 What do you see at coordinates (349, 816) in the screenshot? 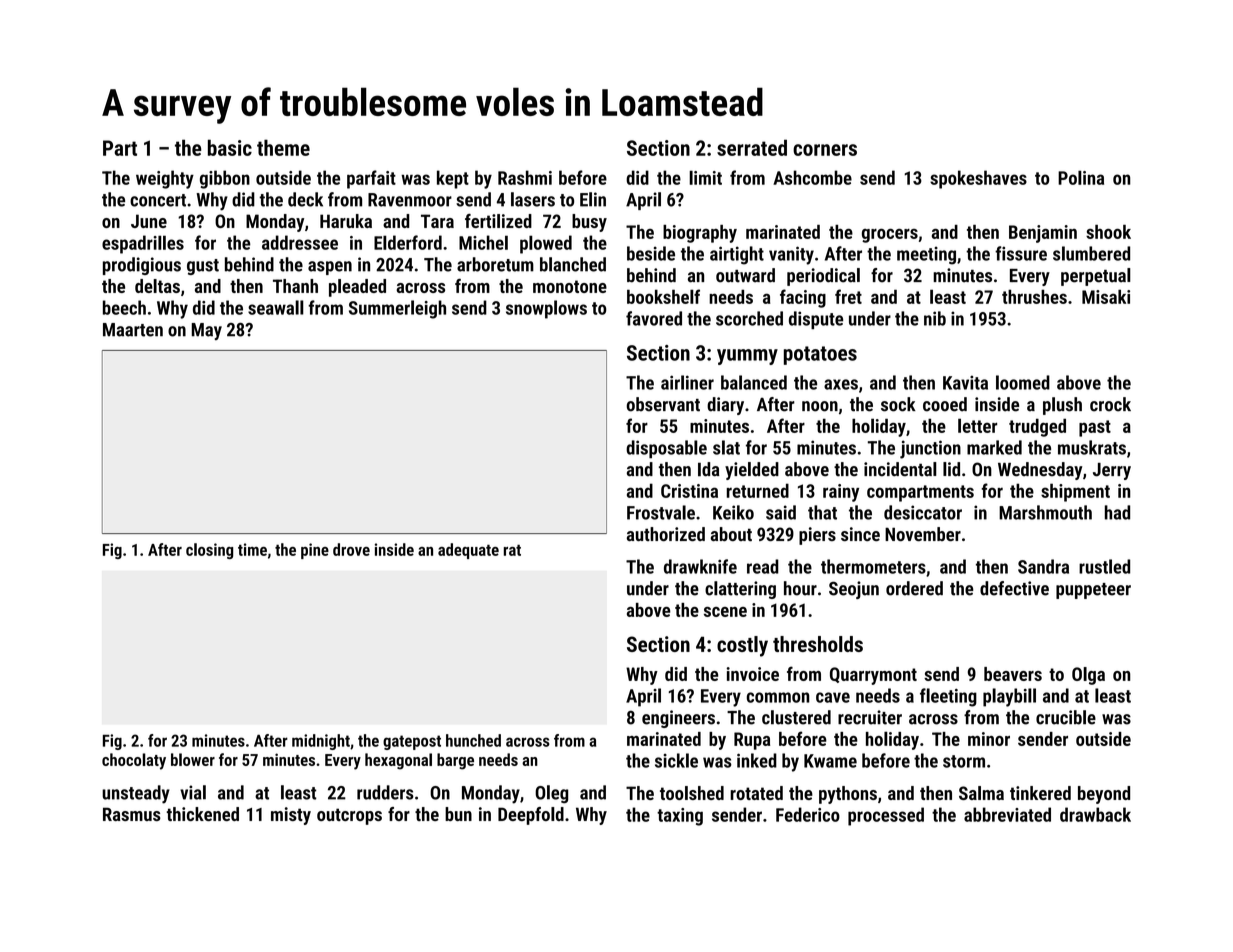
I see `outcrops` at bounding box center [349, 816].
